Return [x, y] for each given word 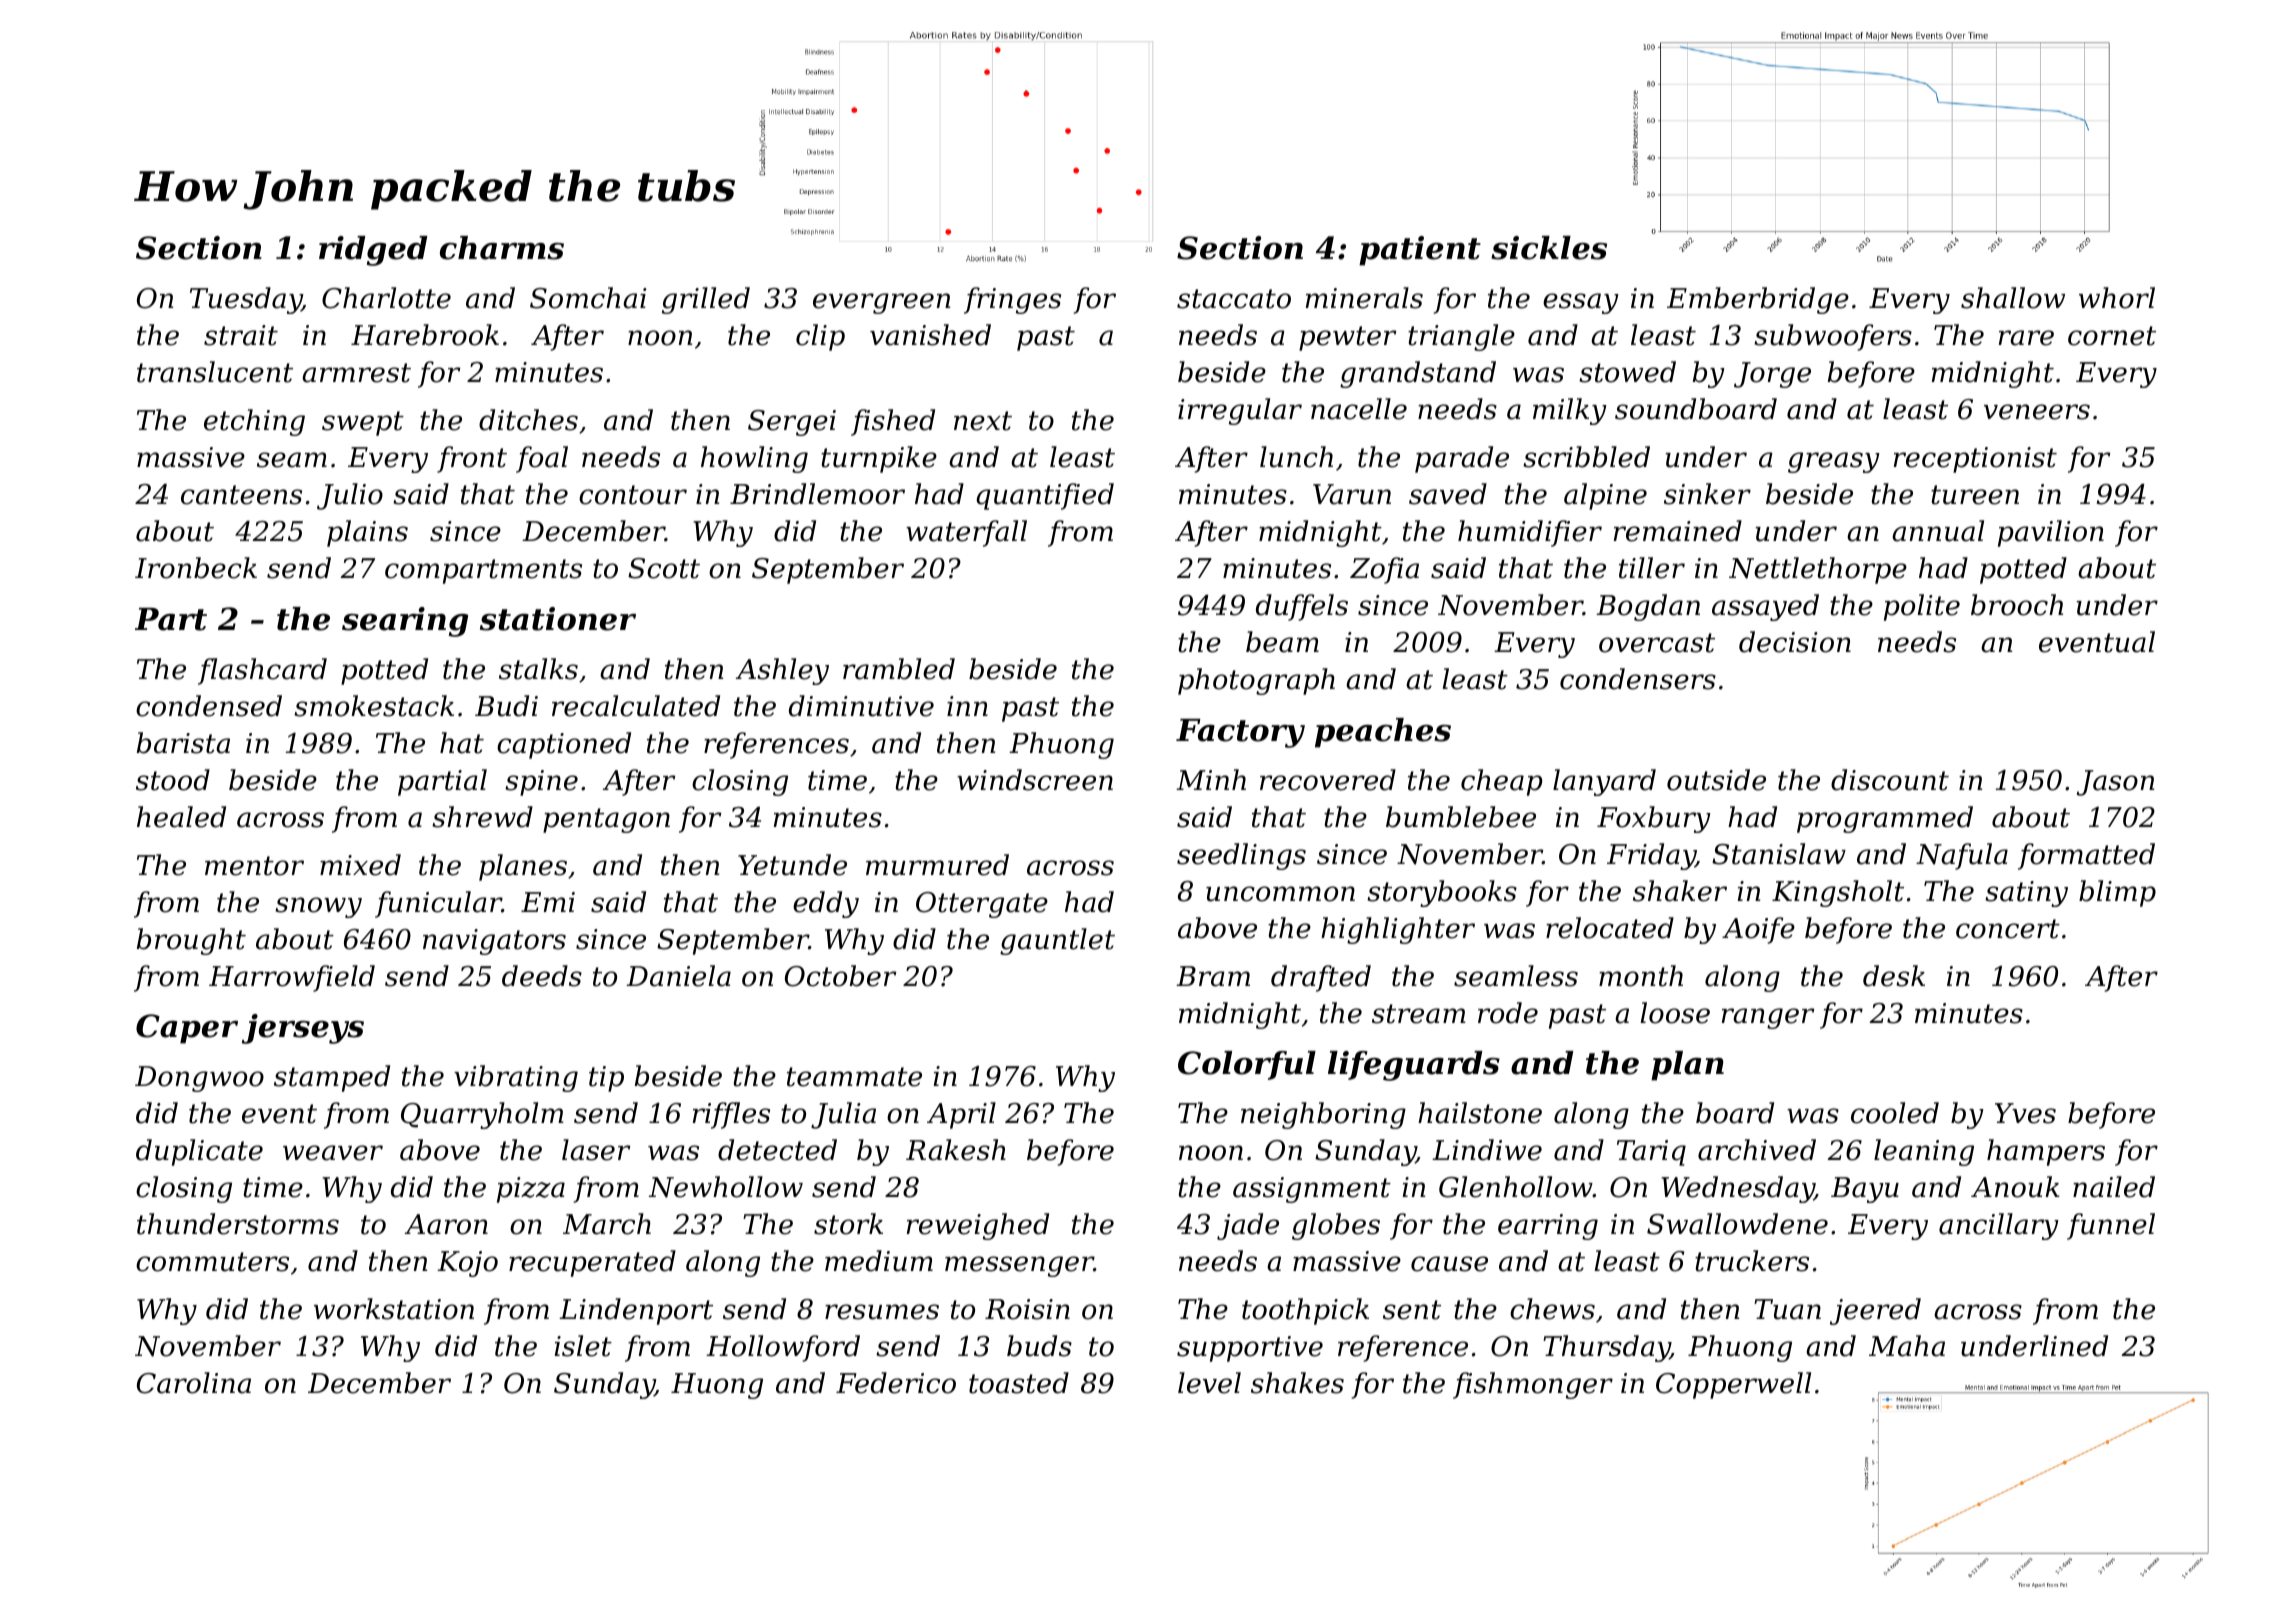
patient [1420, 251]
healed [181, 817]
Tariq [1651, 1153]
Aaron [446, 1224]
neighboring [1323, 1115]
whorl [2117, 298]
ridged [373, 251]
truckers [1752, 1261]
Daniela [678, 976]
